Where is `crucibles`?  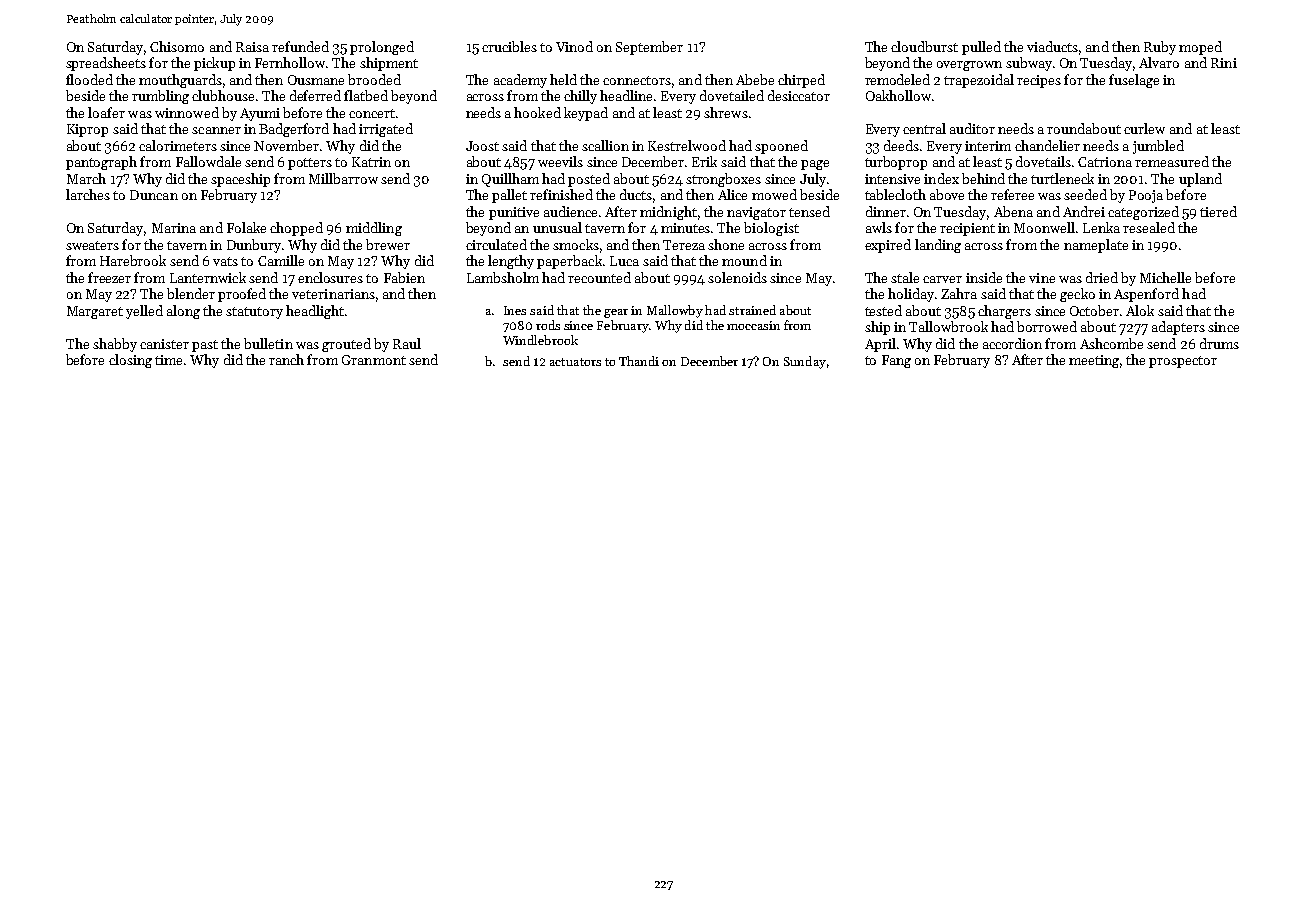
crucibles is located at coordinates (509, 46).
